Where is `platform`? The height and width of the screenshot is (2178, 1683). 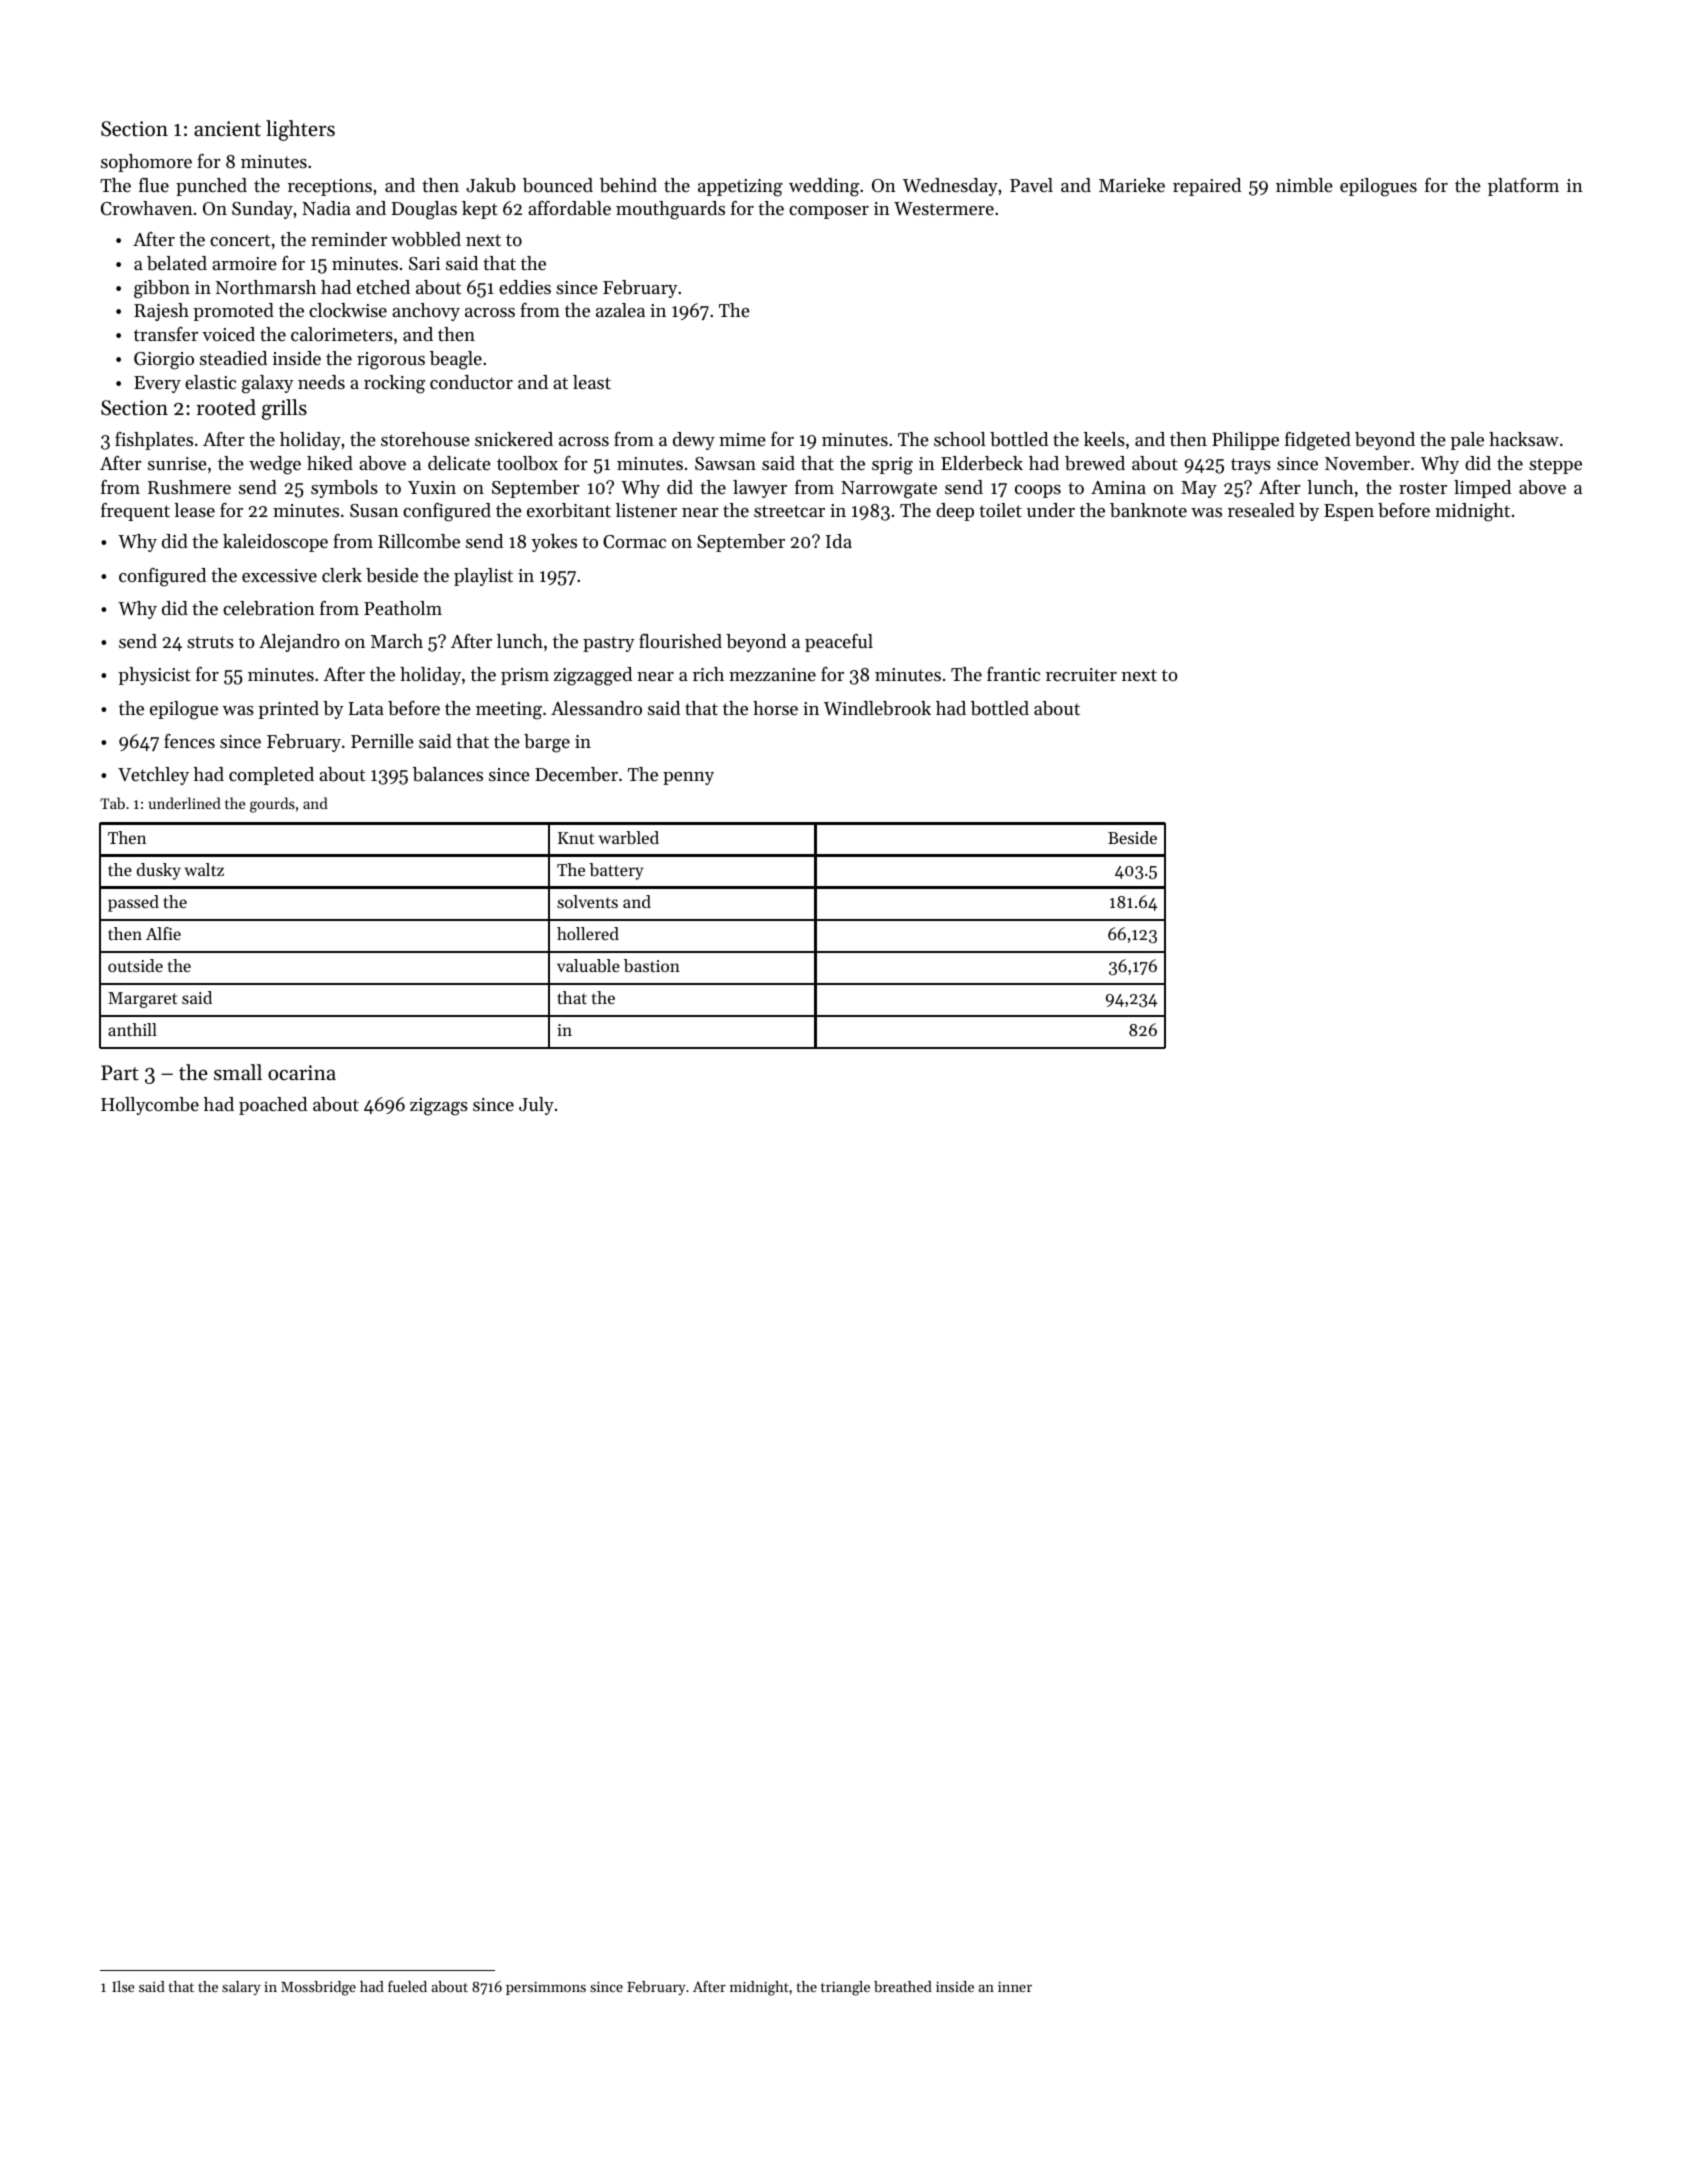
platform is located at coordinates (1523, 187).
